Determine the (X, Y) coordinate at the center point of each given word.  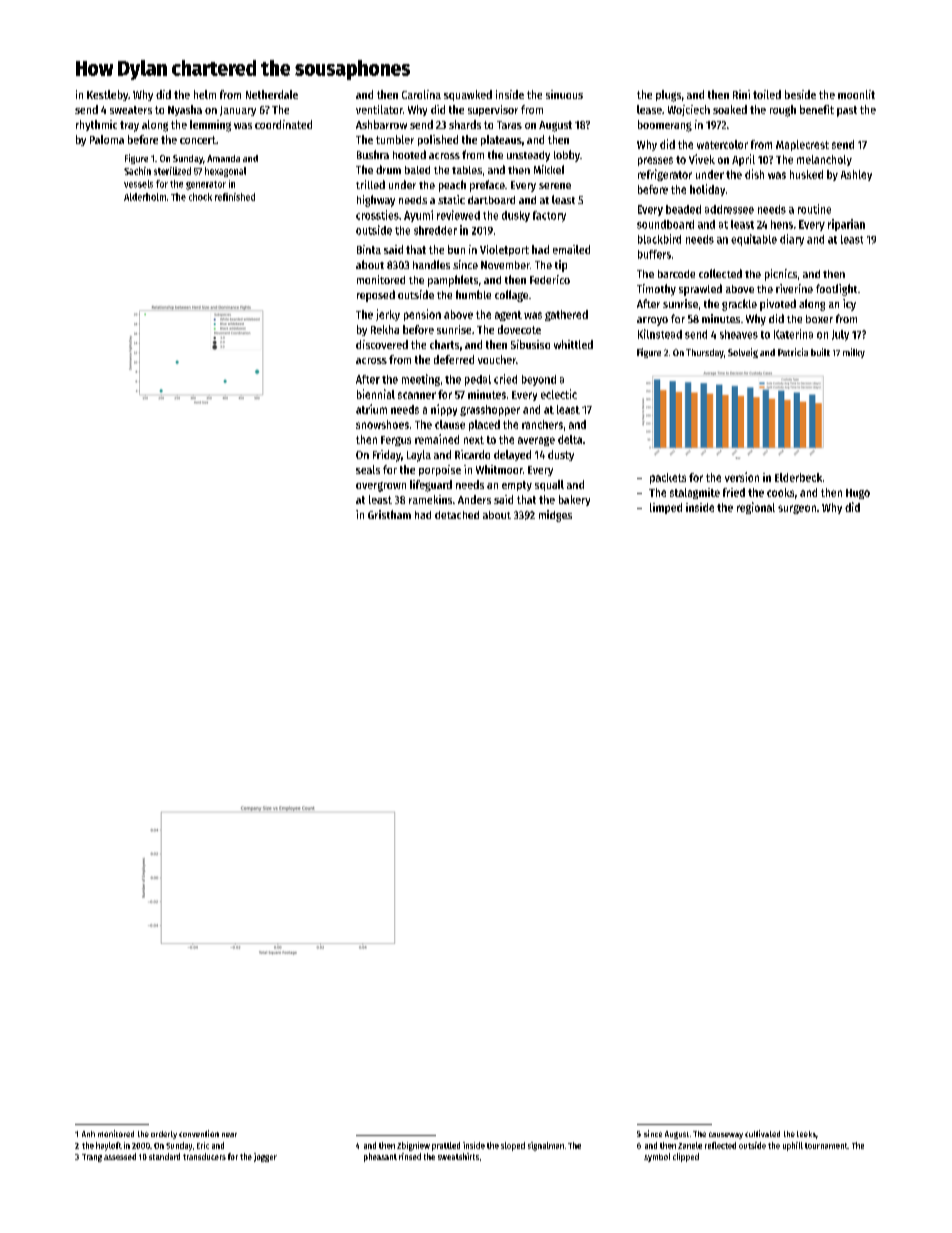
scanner (417, 395)
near (229, 1135)
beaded (683, 209)
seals (368, 469)
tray (129, 126)
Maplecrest (802, 145)
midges (555, 516)
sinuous (564, 94)
